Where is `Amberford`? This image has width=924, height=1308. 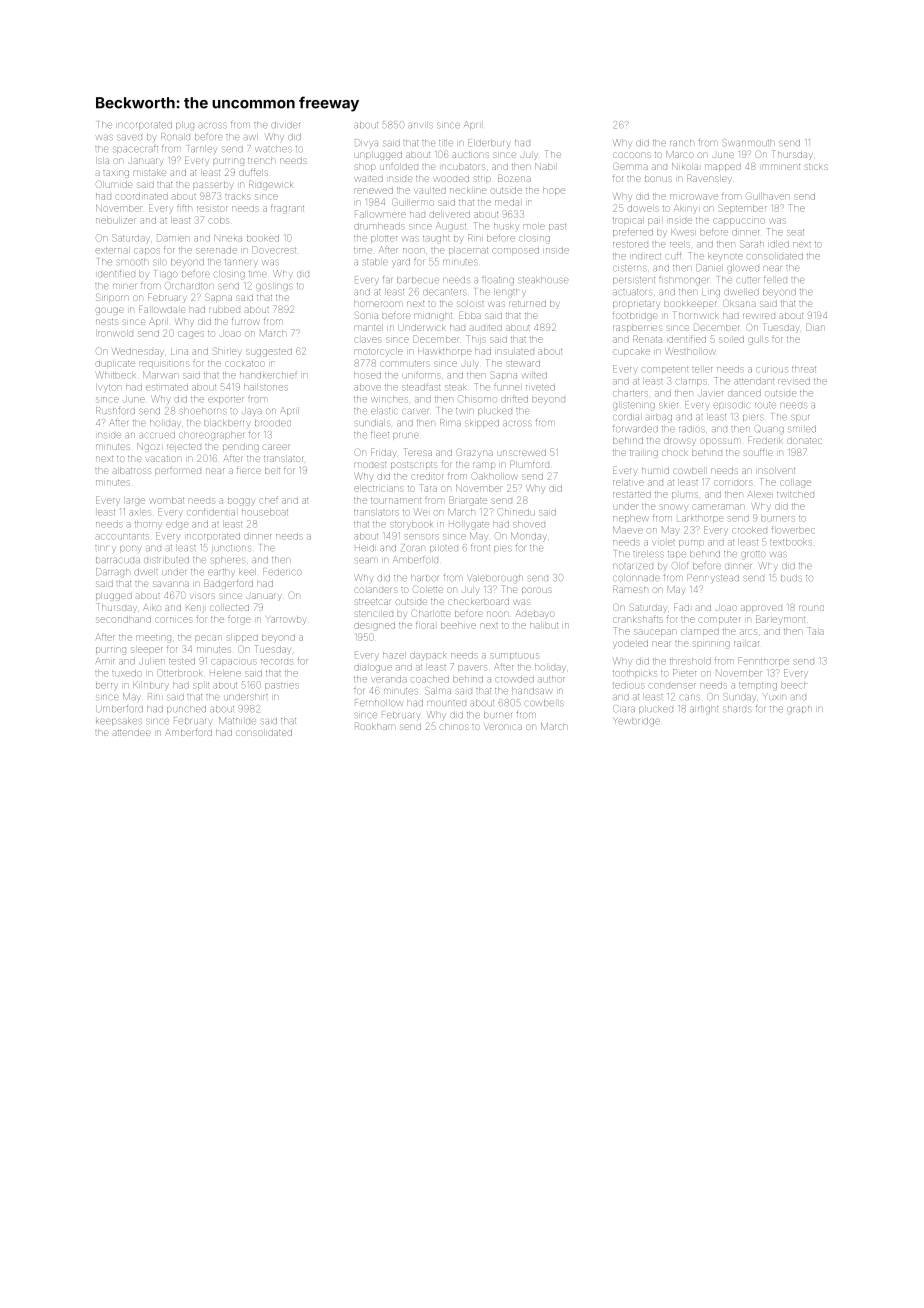 Amberford is located at coordinates (189, 733).
